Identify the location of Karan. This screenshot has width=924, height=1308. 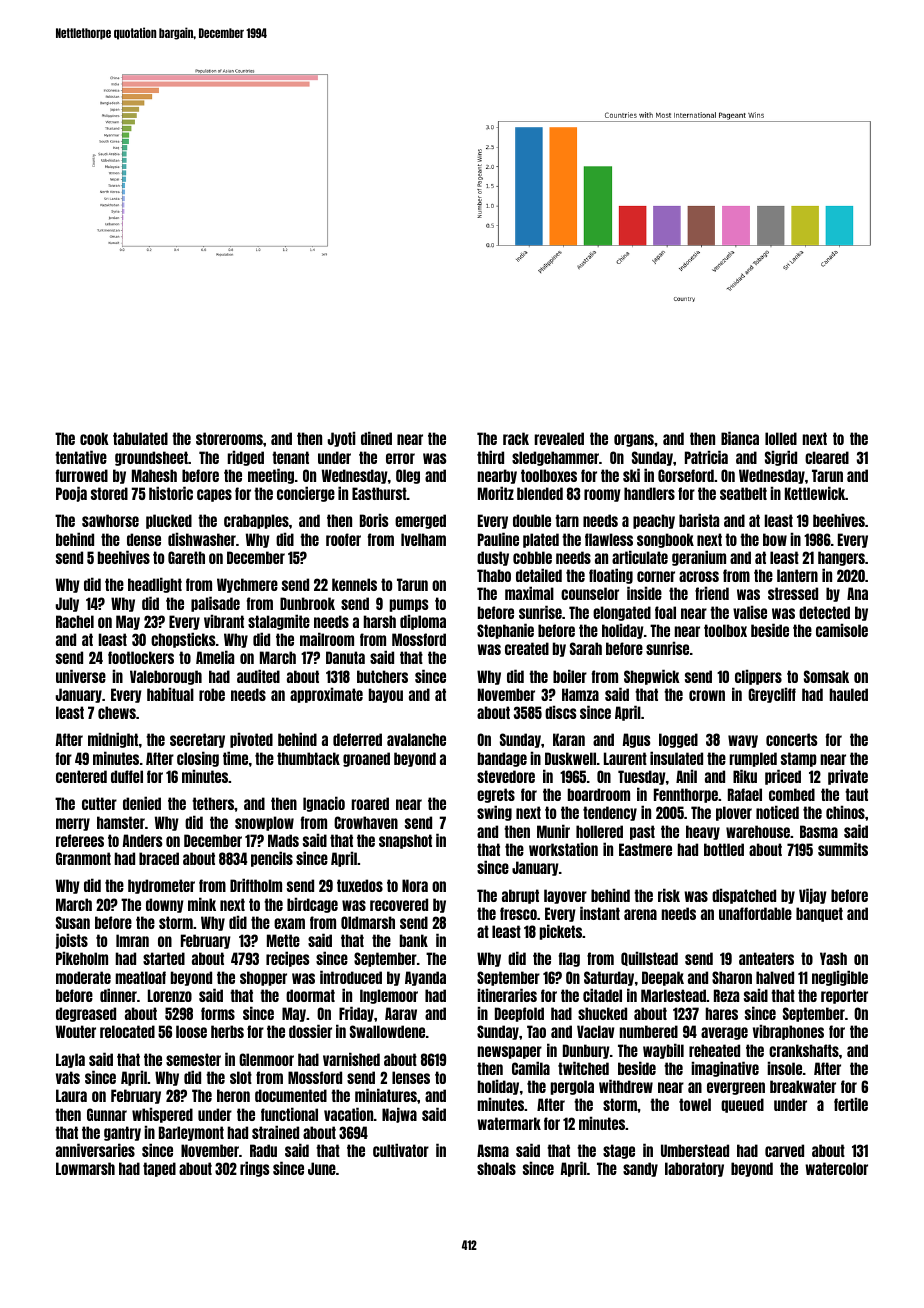
(569, 739).
